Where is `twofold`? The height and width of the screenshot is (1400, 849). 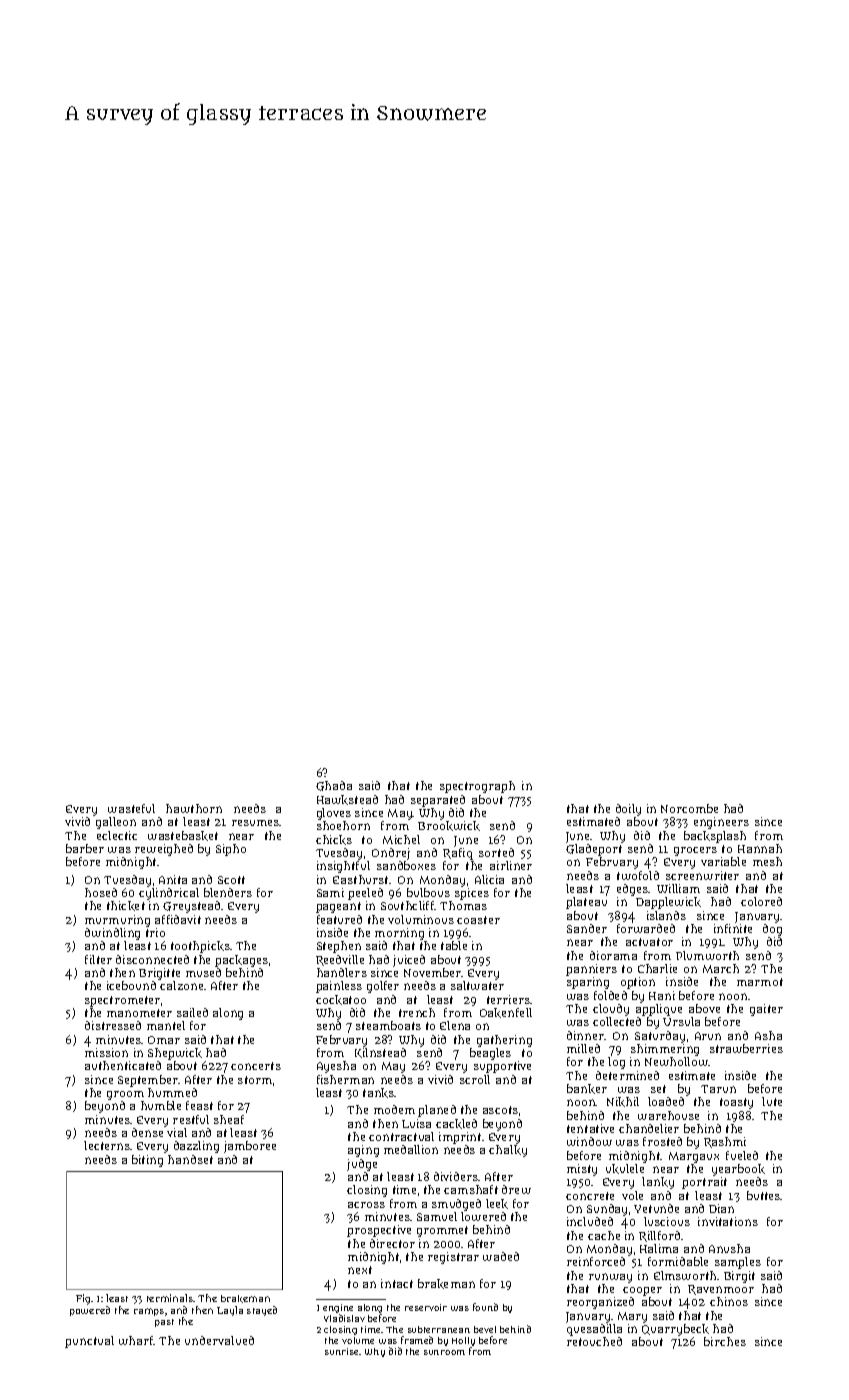
twofold is located at coordinates (638, 875).
